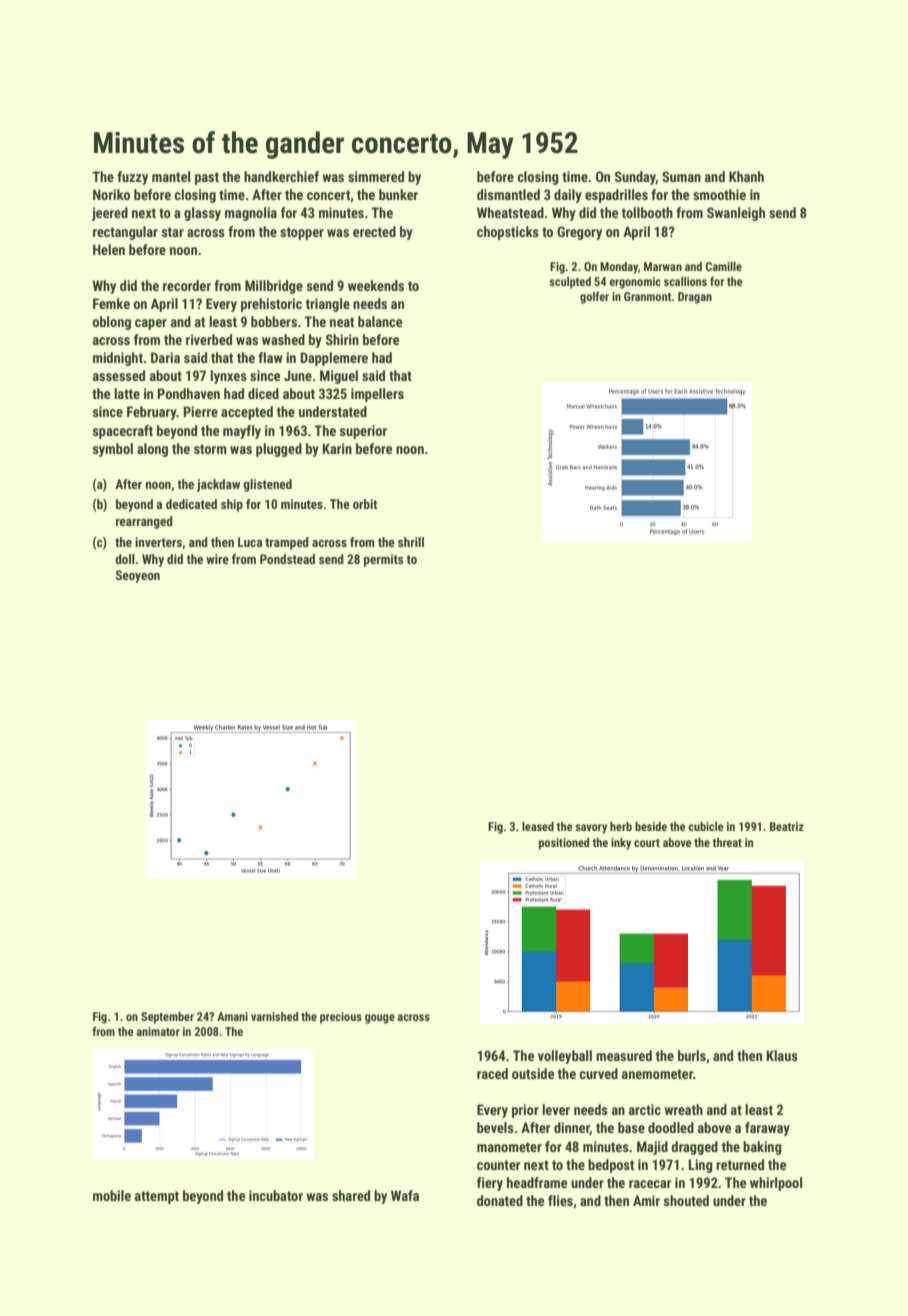 The image size is (908, 1316). What do you see at coordinates (508, 233) in the screenshot?
I see `chopsticks` at bounding box center [508, 233].
